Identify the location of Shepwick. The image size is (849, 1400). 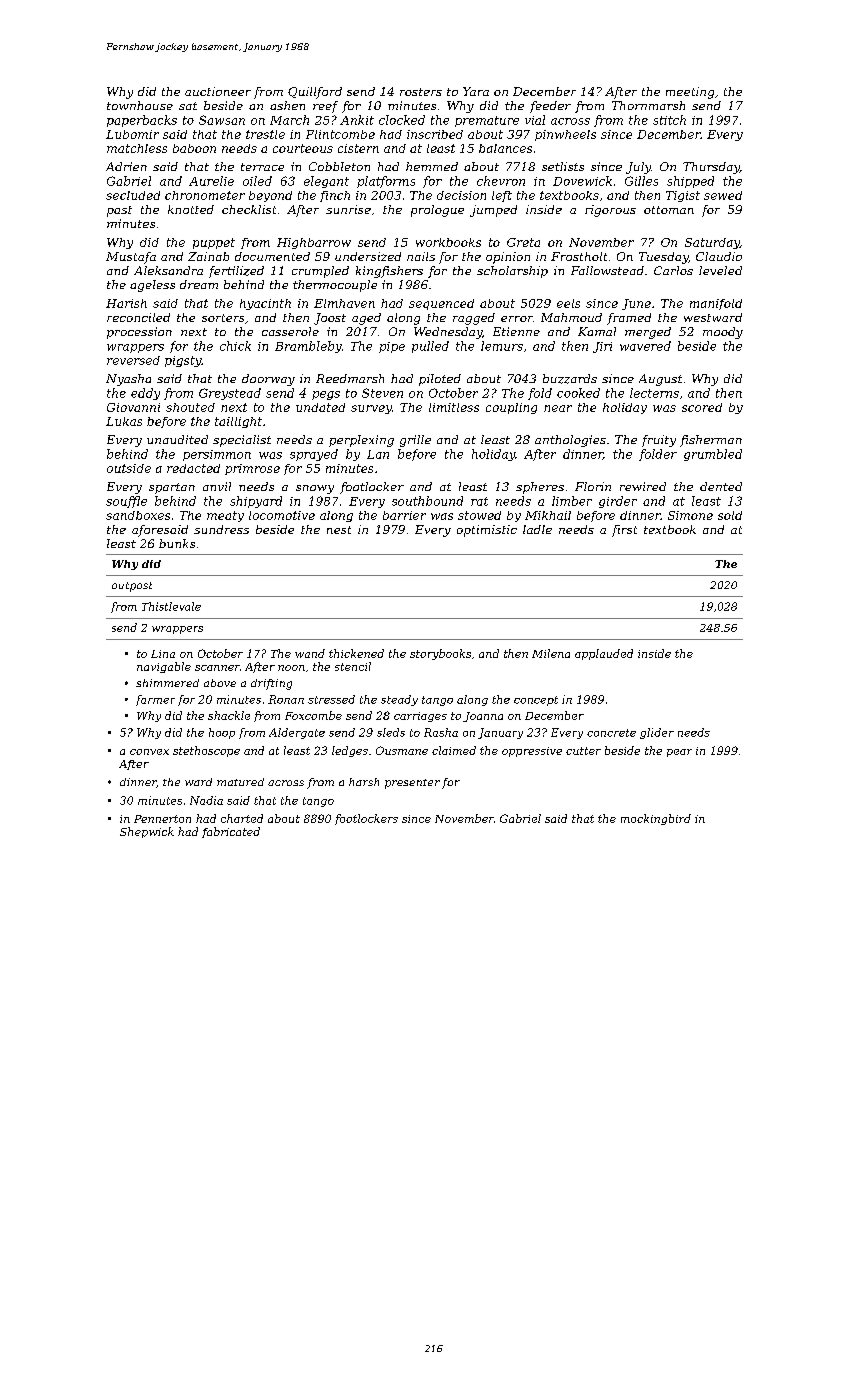
(147, 832).
